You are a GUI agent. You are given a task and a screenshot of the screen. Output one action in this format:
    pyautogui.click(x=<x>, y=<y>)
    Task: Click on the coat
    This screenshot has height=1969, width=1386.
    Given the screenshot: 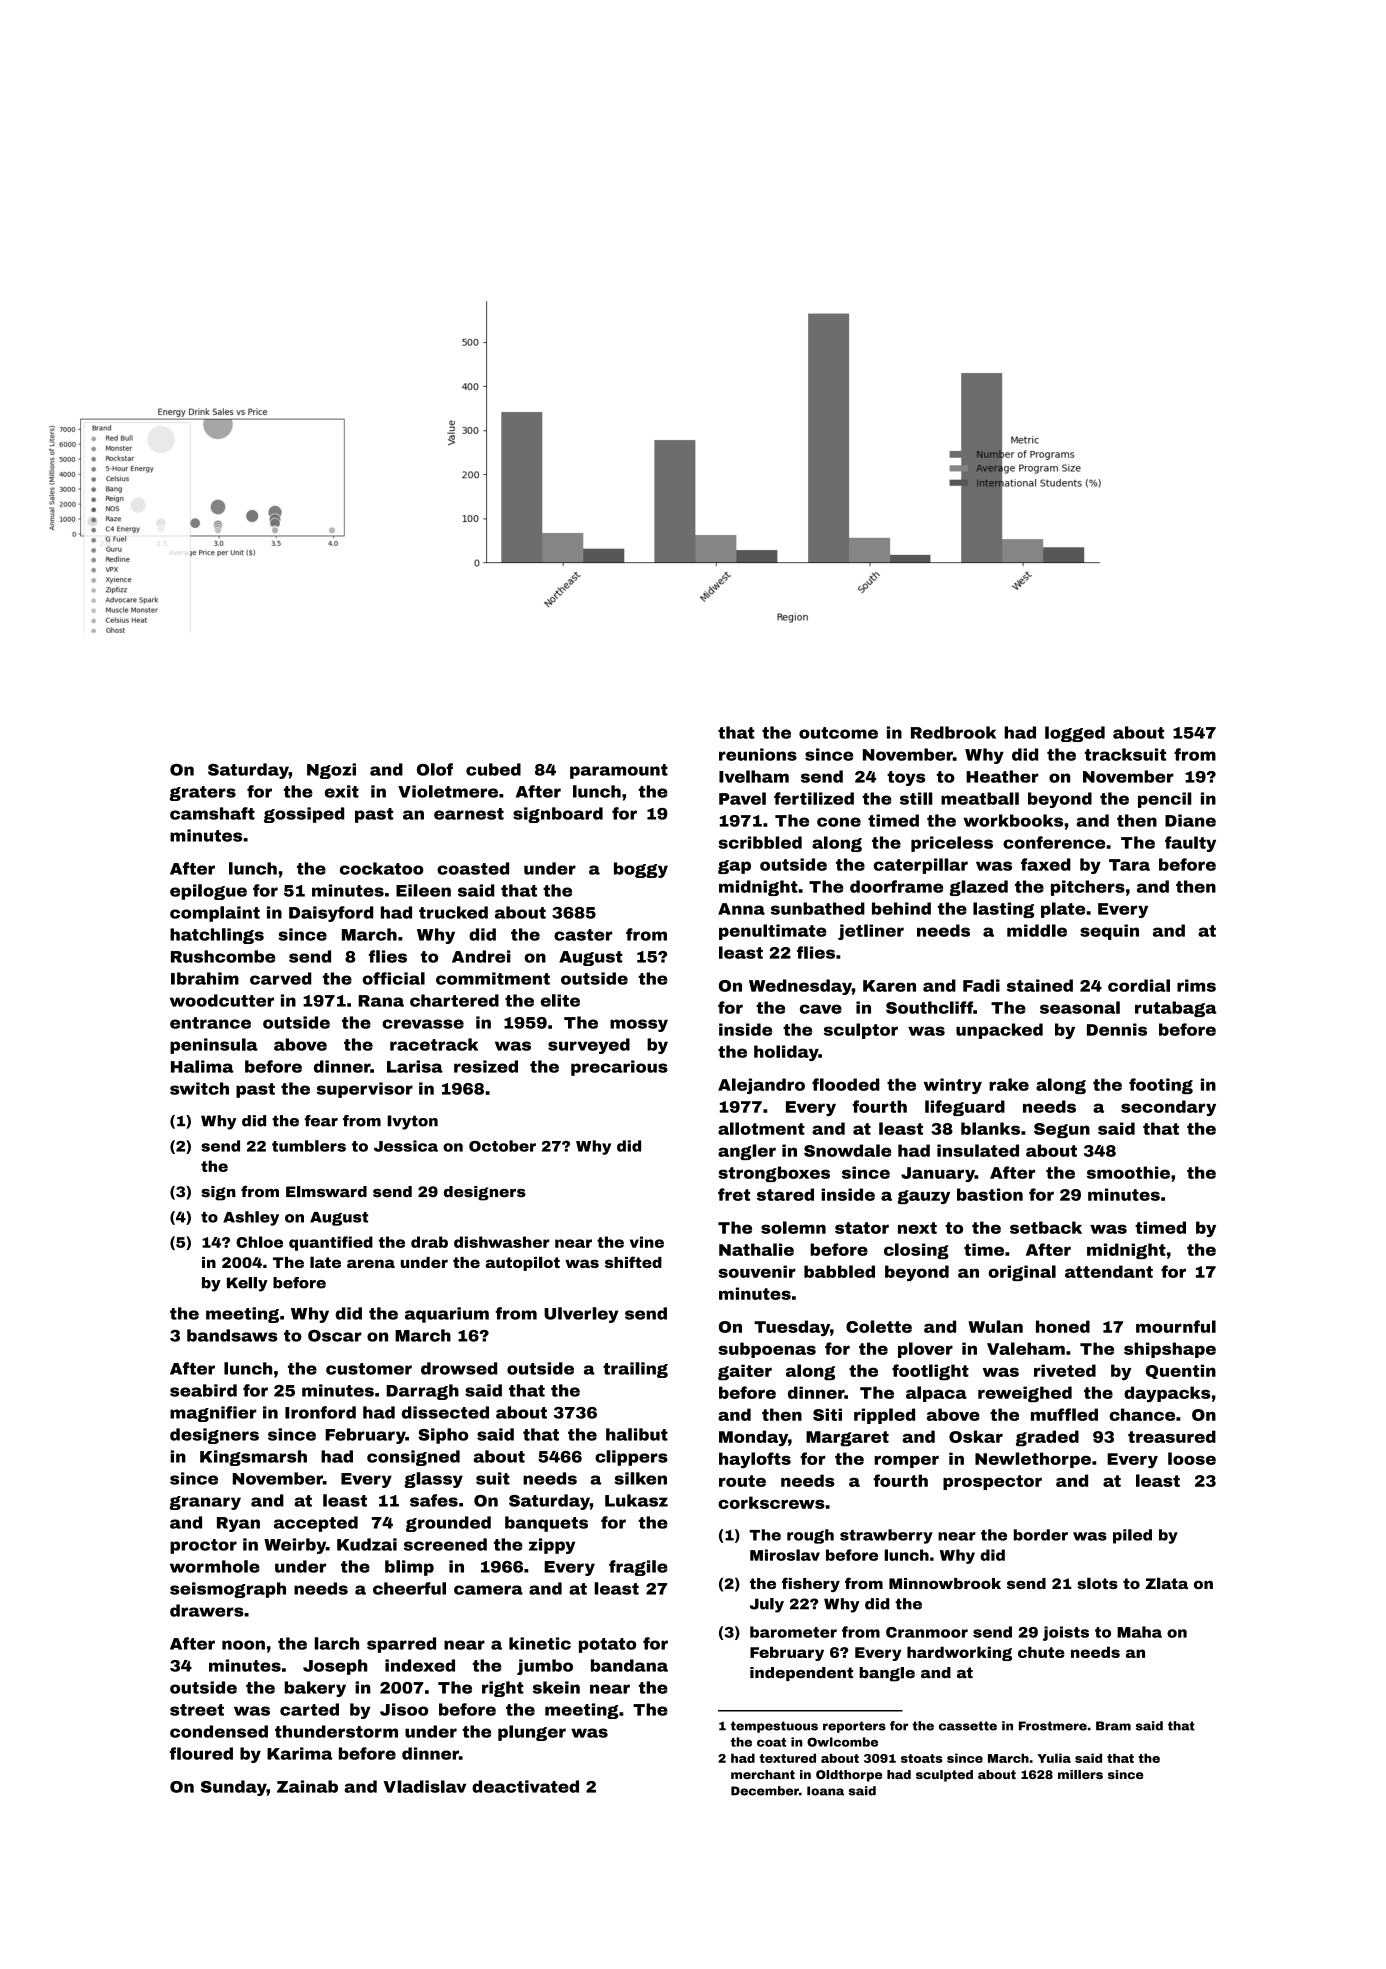 What is the action you would take?
    pyautogui.click(x=771, y=1742)
